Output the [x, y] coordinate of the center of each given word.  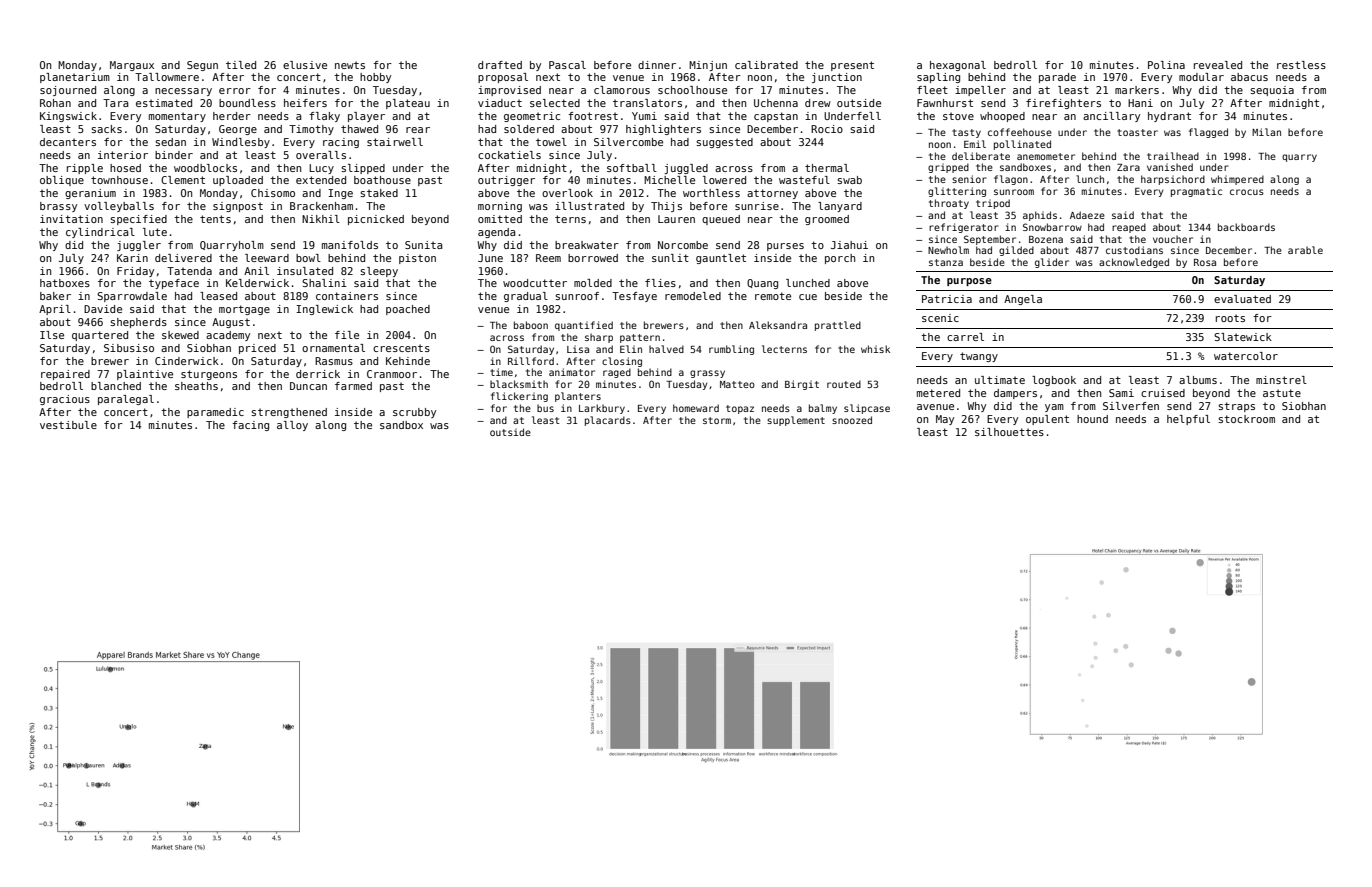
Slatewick [1243, 337]
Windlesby [241, 143]
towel [551, 142]
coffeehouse [1020, 132]
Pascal [567, 65]
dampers [1015, 394]
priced [257, 349]
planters [578, 397]
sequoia [1272, 91]
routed [844, 384]
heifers [305, 103]
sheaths [196, 386]
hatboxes [65, 283]
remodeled [693, 296]
